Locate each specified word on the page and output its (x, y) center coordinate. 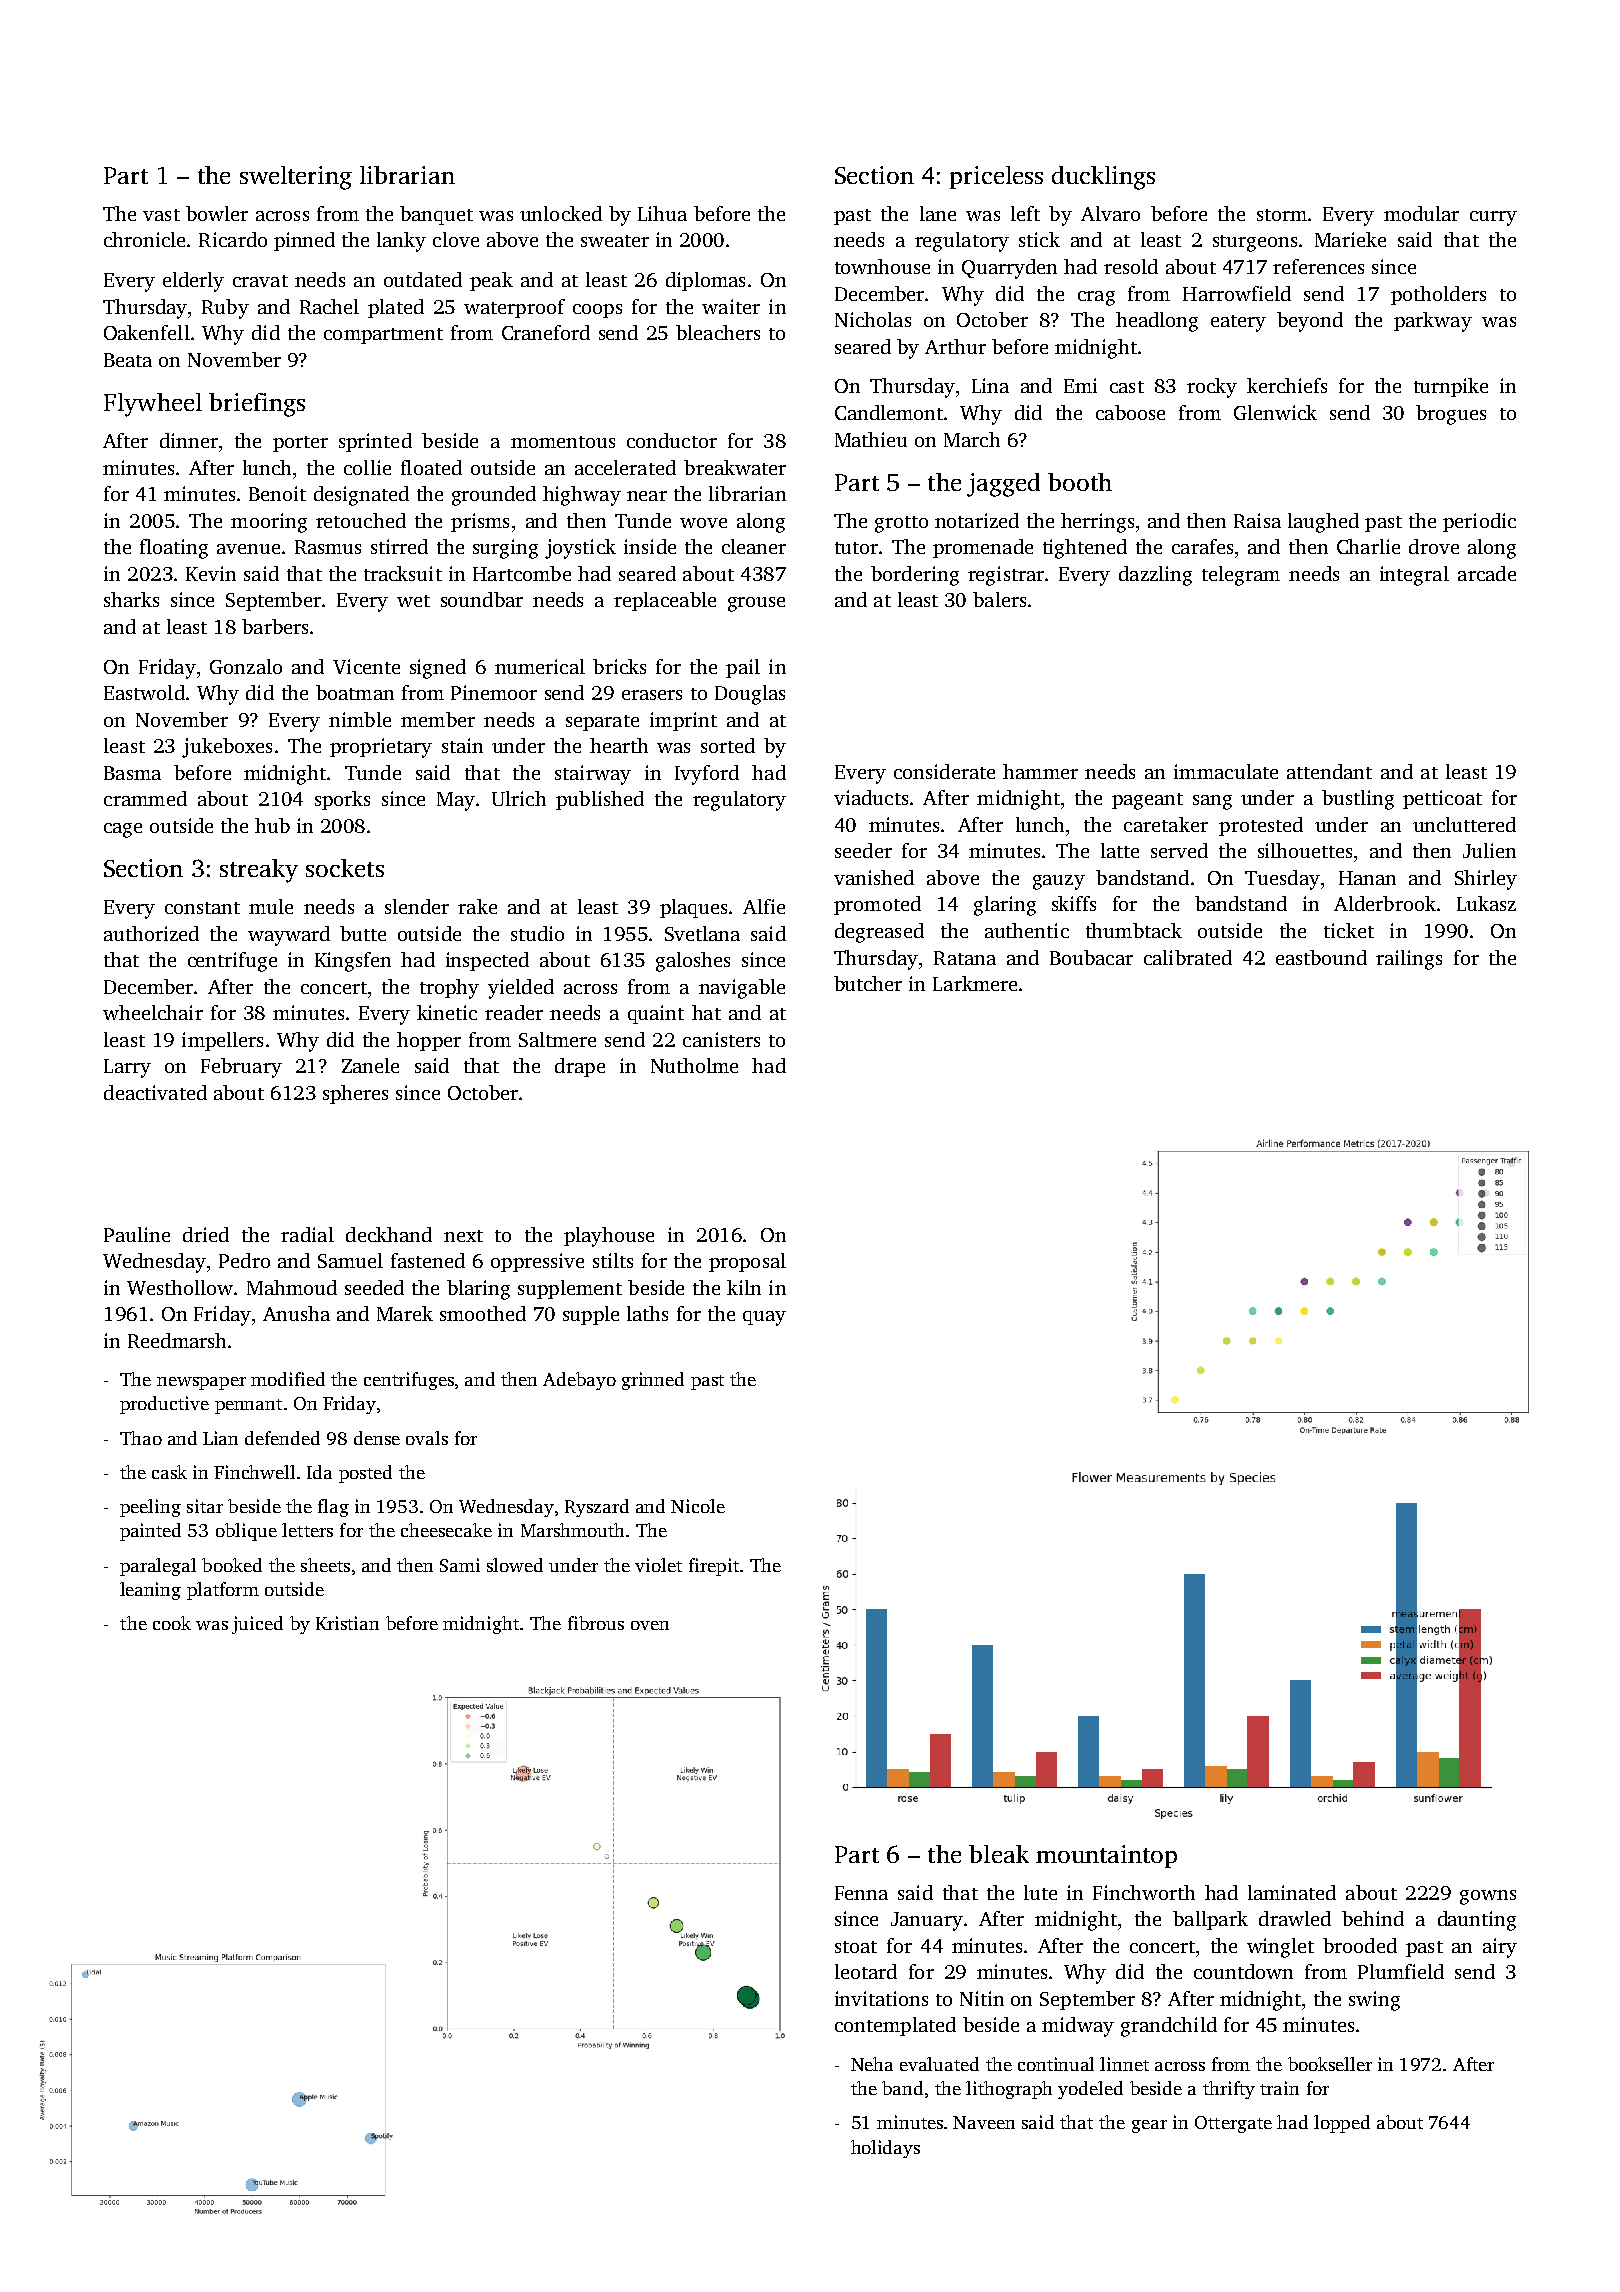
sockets (345, 868)
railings (1409, 960)
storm (1282, 215)
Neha (872, 2064)
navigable (742, 989)
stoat (856, 1947)
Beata (128, 360)
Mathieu (871, 439)
